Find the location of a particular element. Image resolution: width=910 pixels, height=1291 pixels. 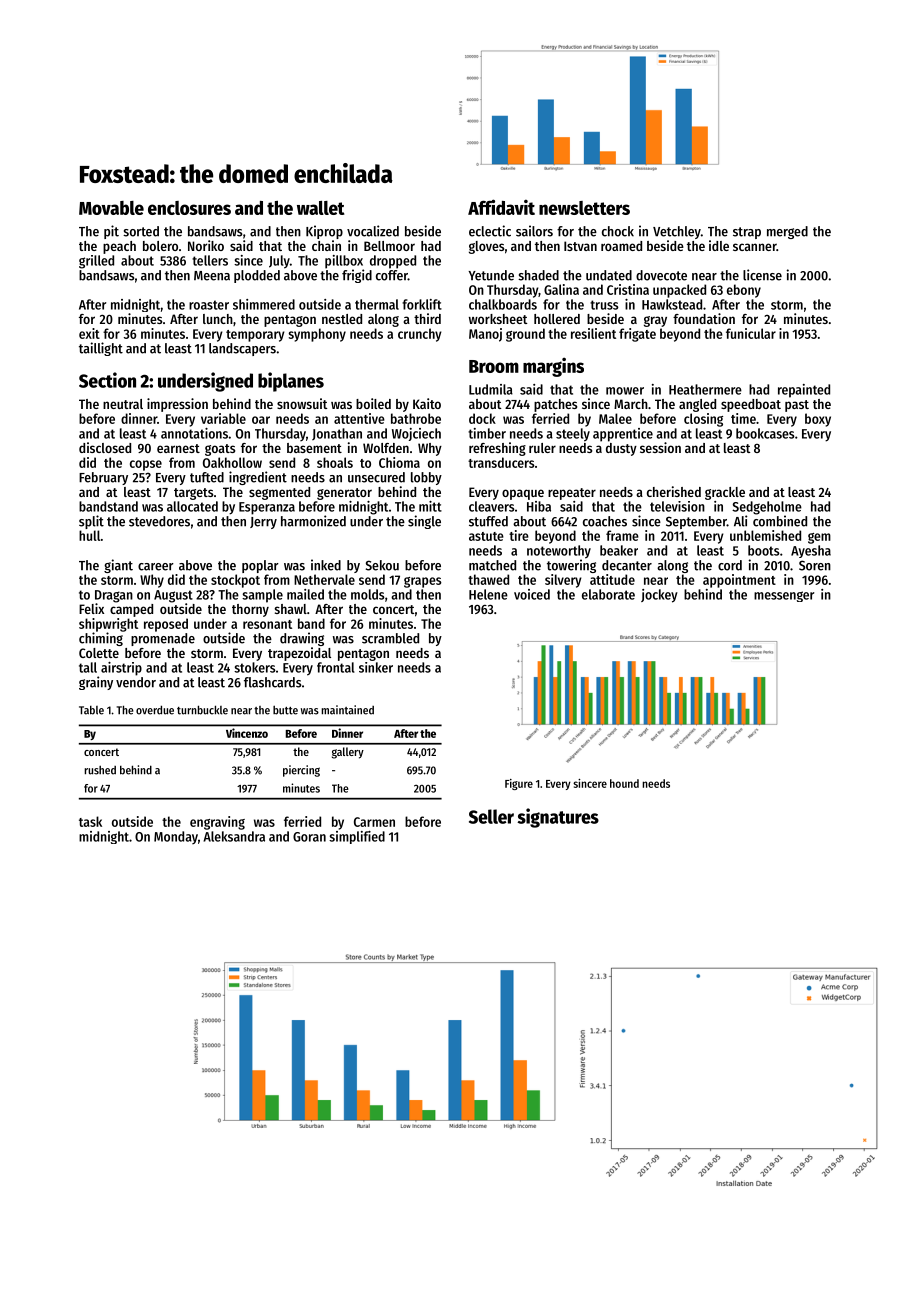

sailors is located at coordinates (534, 231).
